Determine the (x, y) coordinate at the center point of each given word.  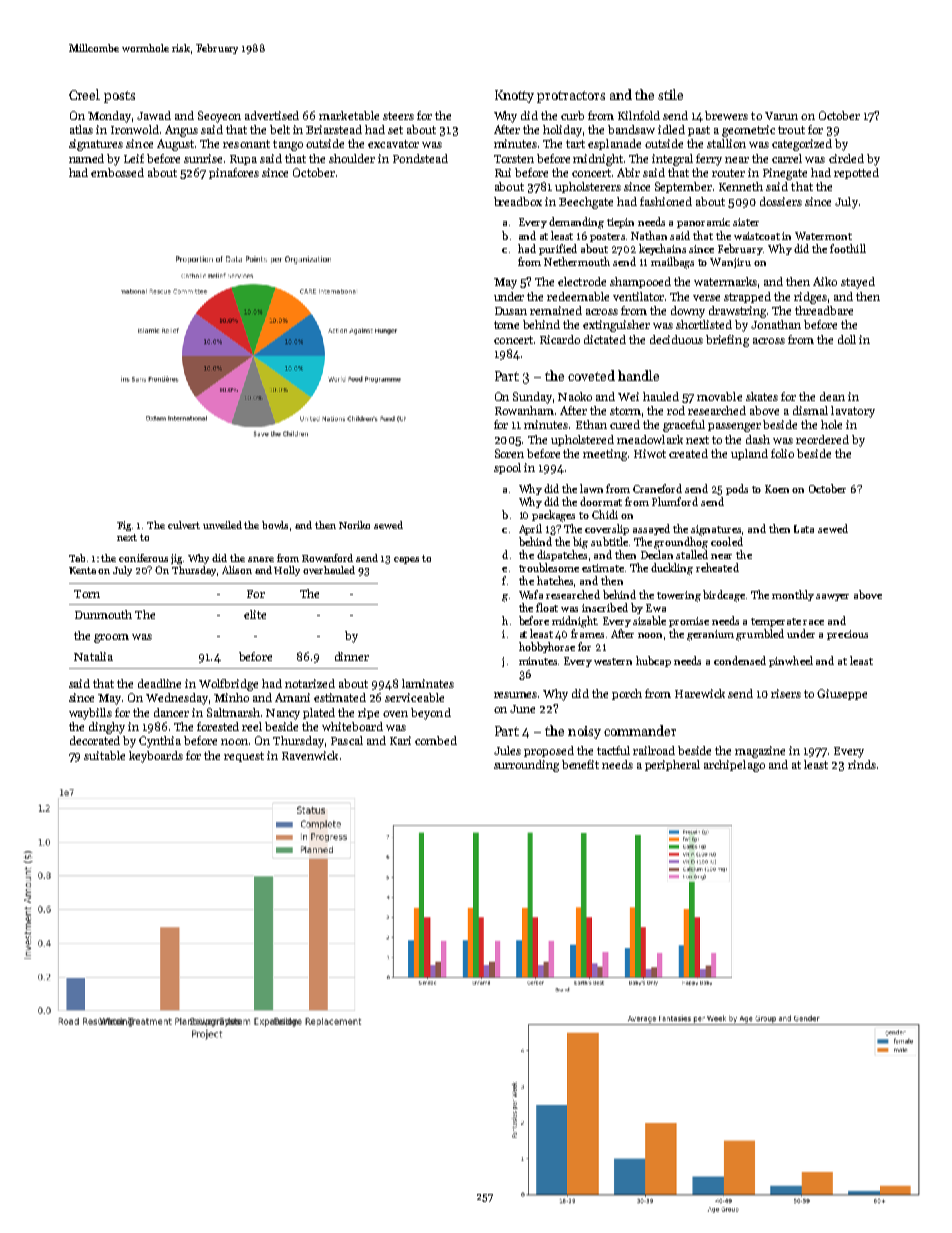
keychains (662, 249)
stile (670, 94)
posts (119, 97)
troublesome (549, 567)
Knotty (514, 96)
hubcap (653, 661)
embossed (117, 172)
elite (255, 614)
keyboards (156, 757)
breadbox (518, 201)
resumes (515, 695)
